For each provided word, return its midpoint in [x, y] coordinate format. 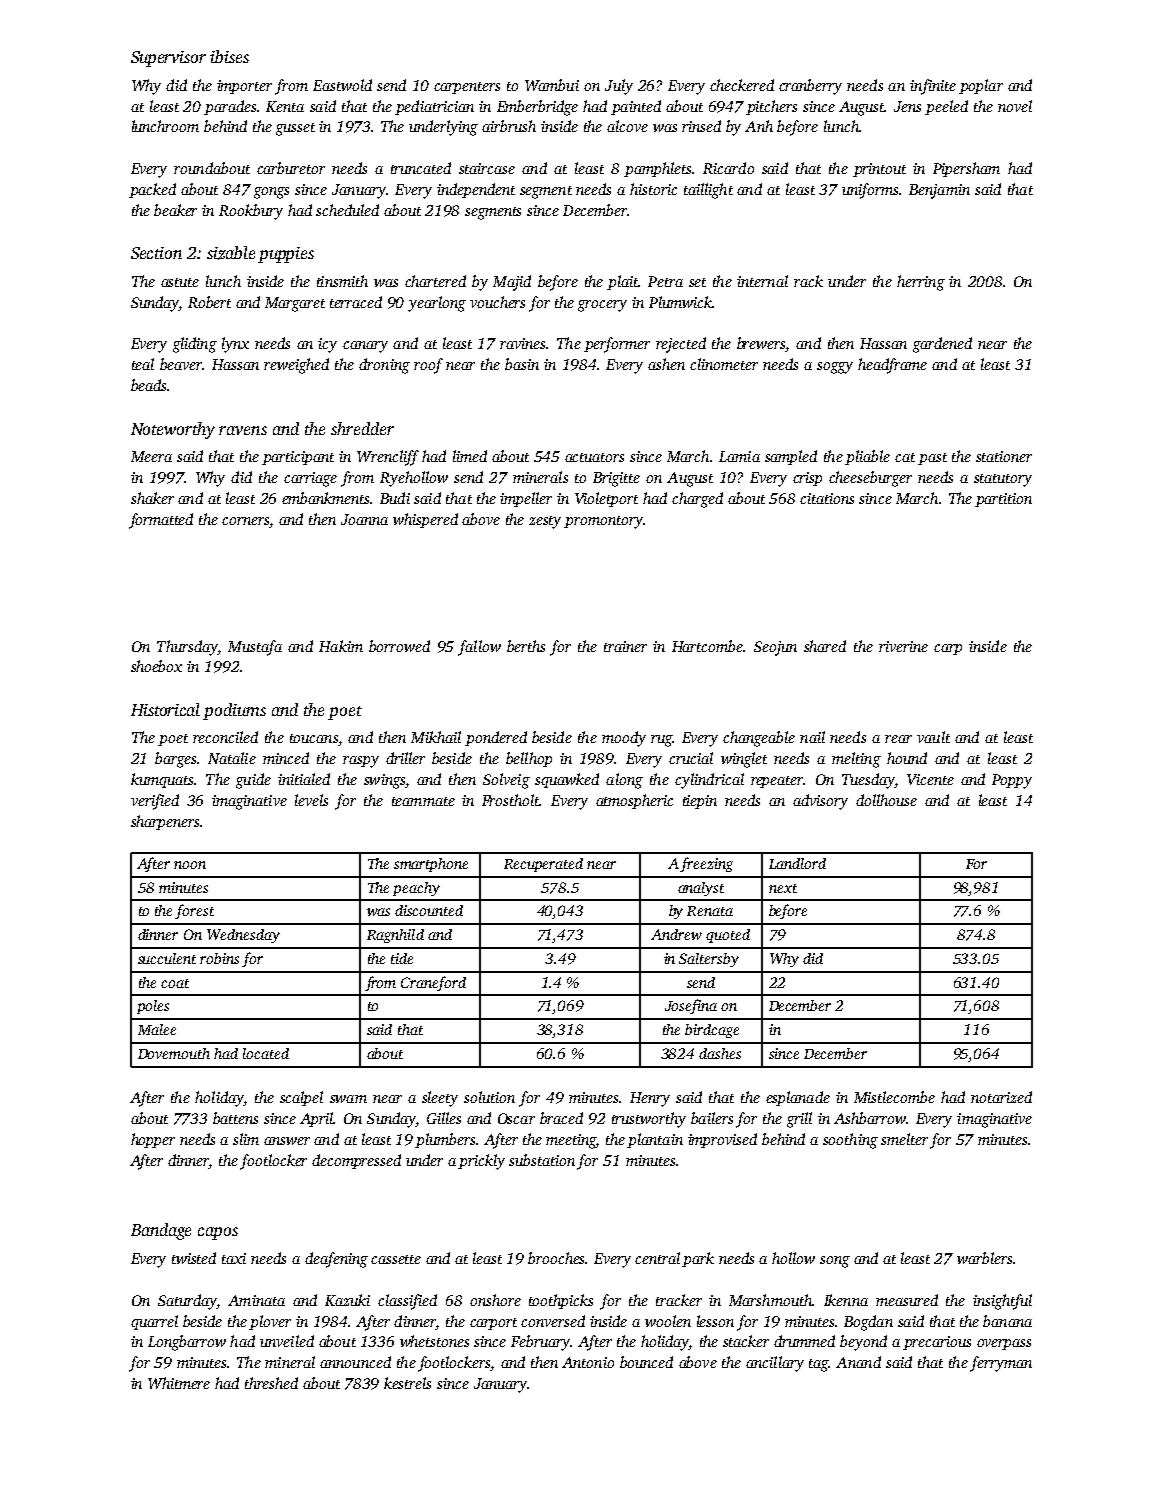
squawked [567, 780]
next [783, 888]
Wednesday [243, 936]
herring [921, 283]
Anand [858, 1362]
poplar [981, 86]
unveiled [287, 1341]
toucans [314, 738]
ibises [229, 56]
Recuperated [543, 865]
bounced [646, 1362]
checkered [742, 85]
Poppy [1012, 781]
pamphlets [657, 169]
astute [180, 282]
